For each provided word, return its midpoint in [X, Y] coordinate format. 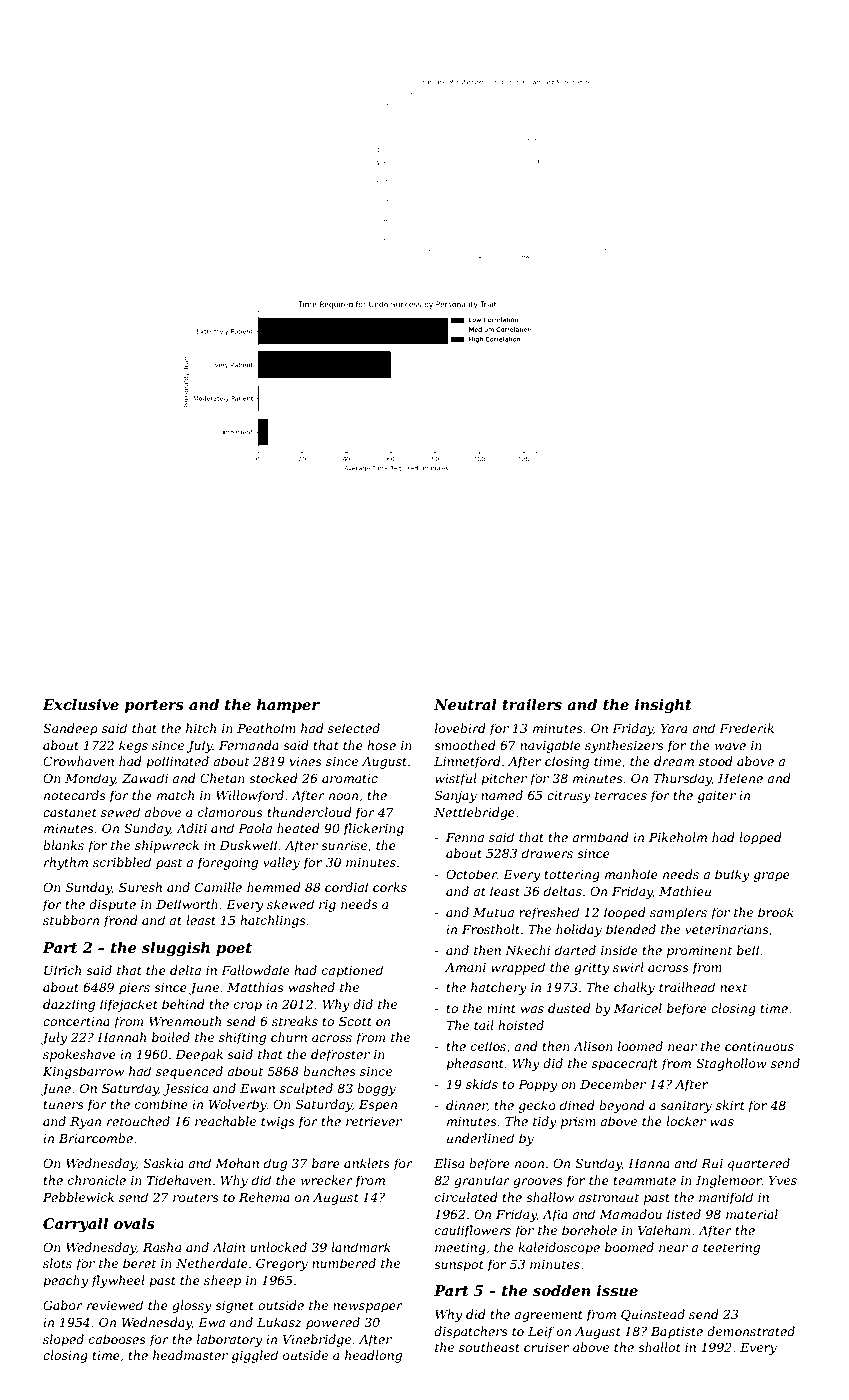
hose [381, 745]
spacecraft [625, 1064]
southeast [489, 1347]
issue [617, 1290]
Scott [355, 1021]
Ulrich [62, 970]
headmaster [190, 1355]
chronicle [97, 1180]
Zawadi [145, 778]
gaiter [717, 797]
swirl [628, 967]
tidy [545, 1122]
